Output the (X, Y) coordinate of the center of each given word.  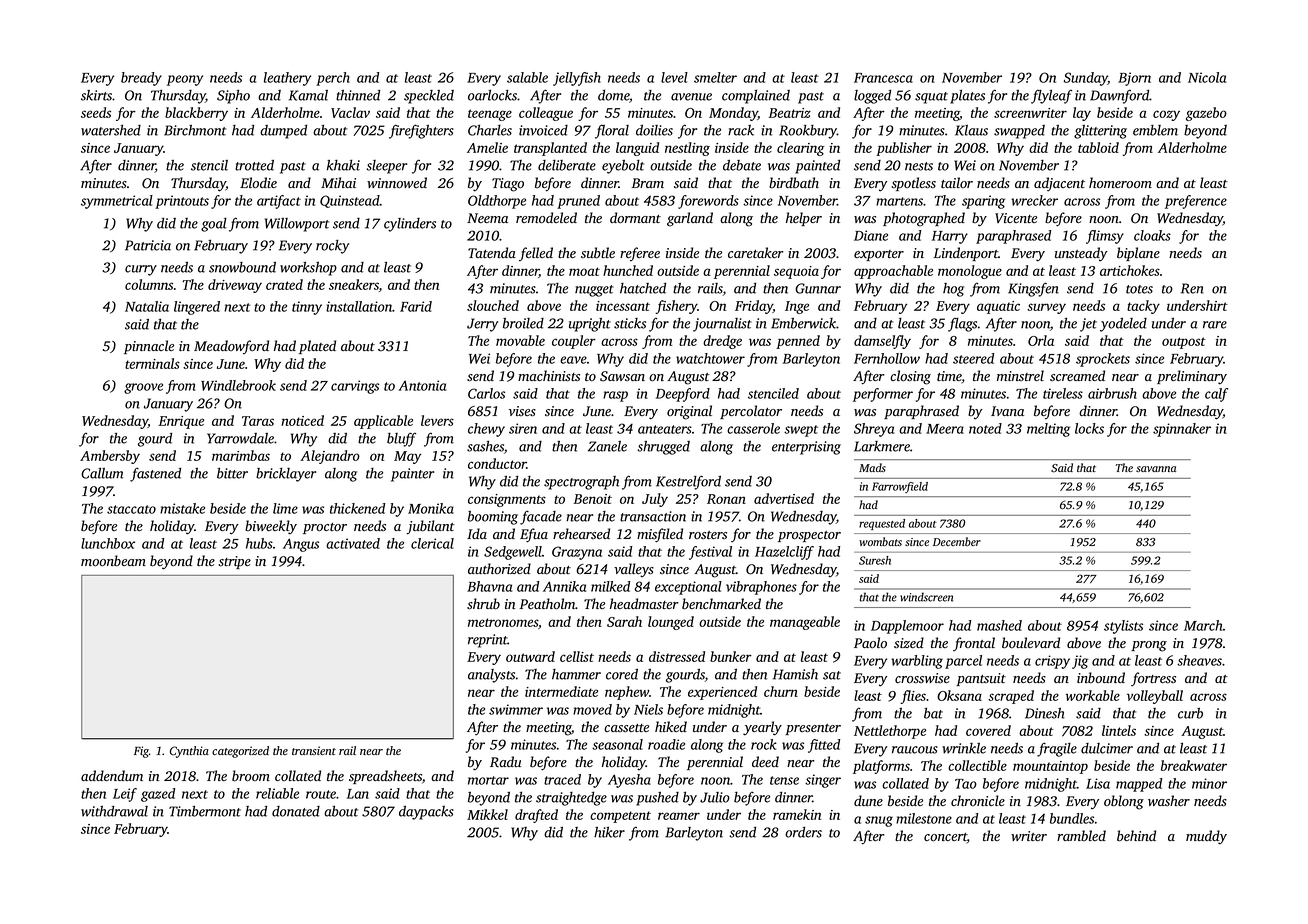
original (689, 412)
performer (883, 395)
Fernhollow (887, 358)
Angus (301, 545)
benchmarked (721, 604)
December (957, 541)
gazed (158, 795)
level (674, 77)
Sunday (1086, 79)
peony (185, 80)
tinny (307, 308)
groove (143, 388)
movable (520, 340)
